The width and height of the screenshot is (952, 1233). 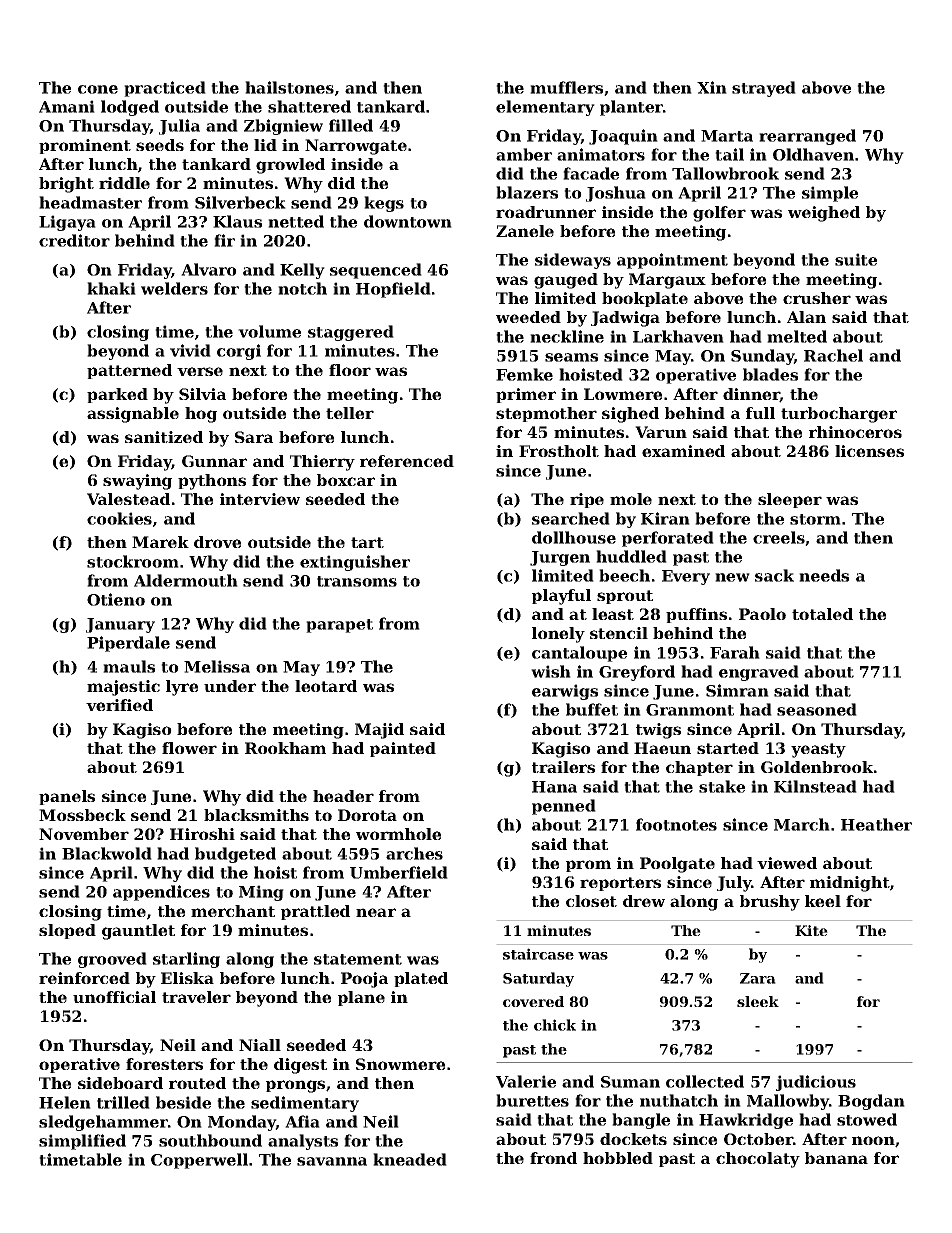 I want to click on mauls, so click(x=129, y=666).
